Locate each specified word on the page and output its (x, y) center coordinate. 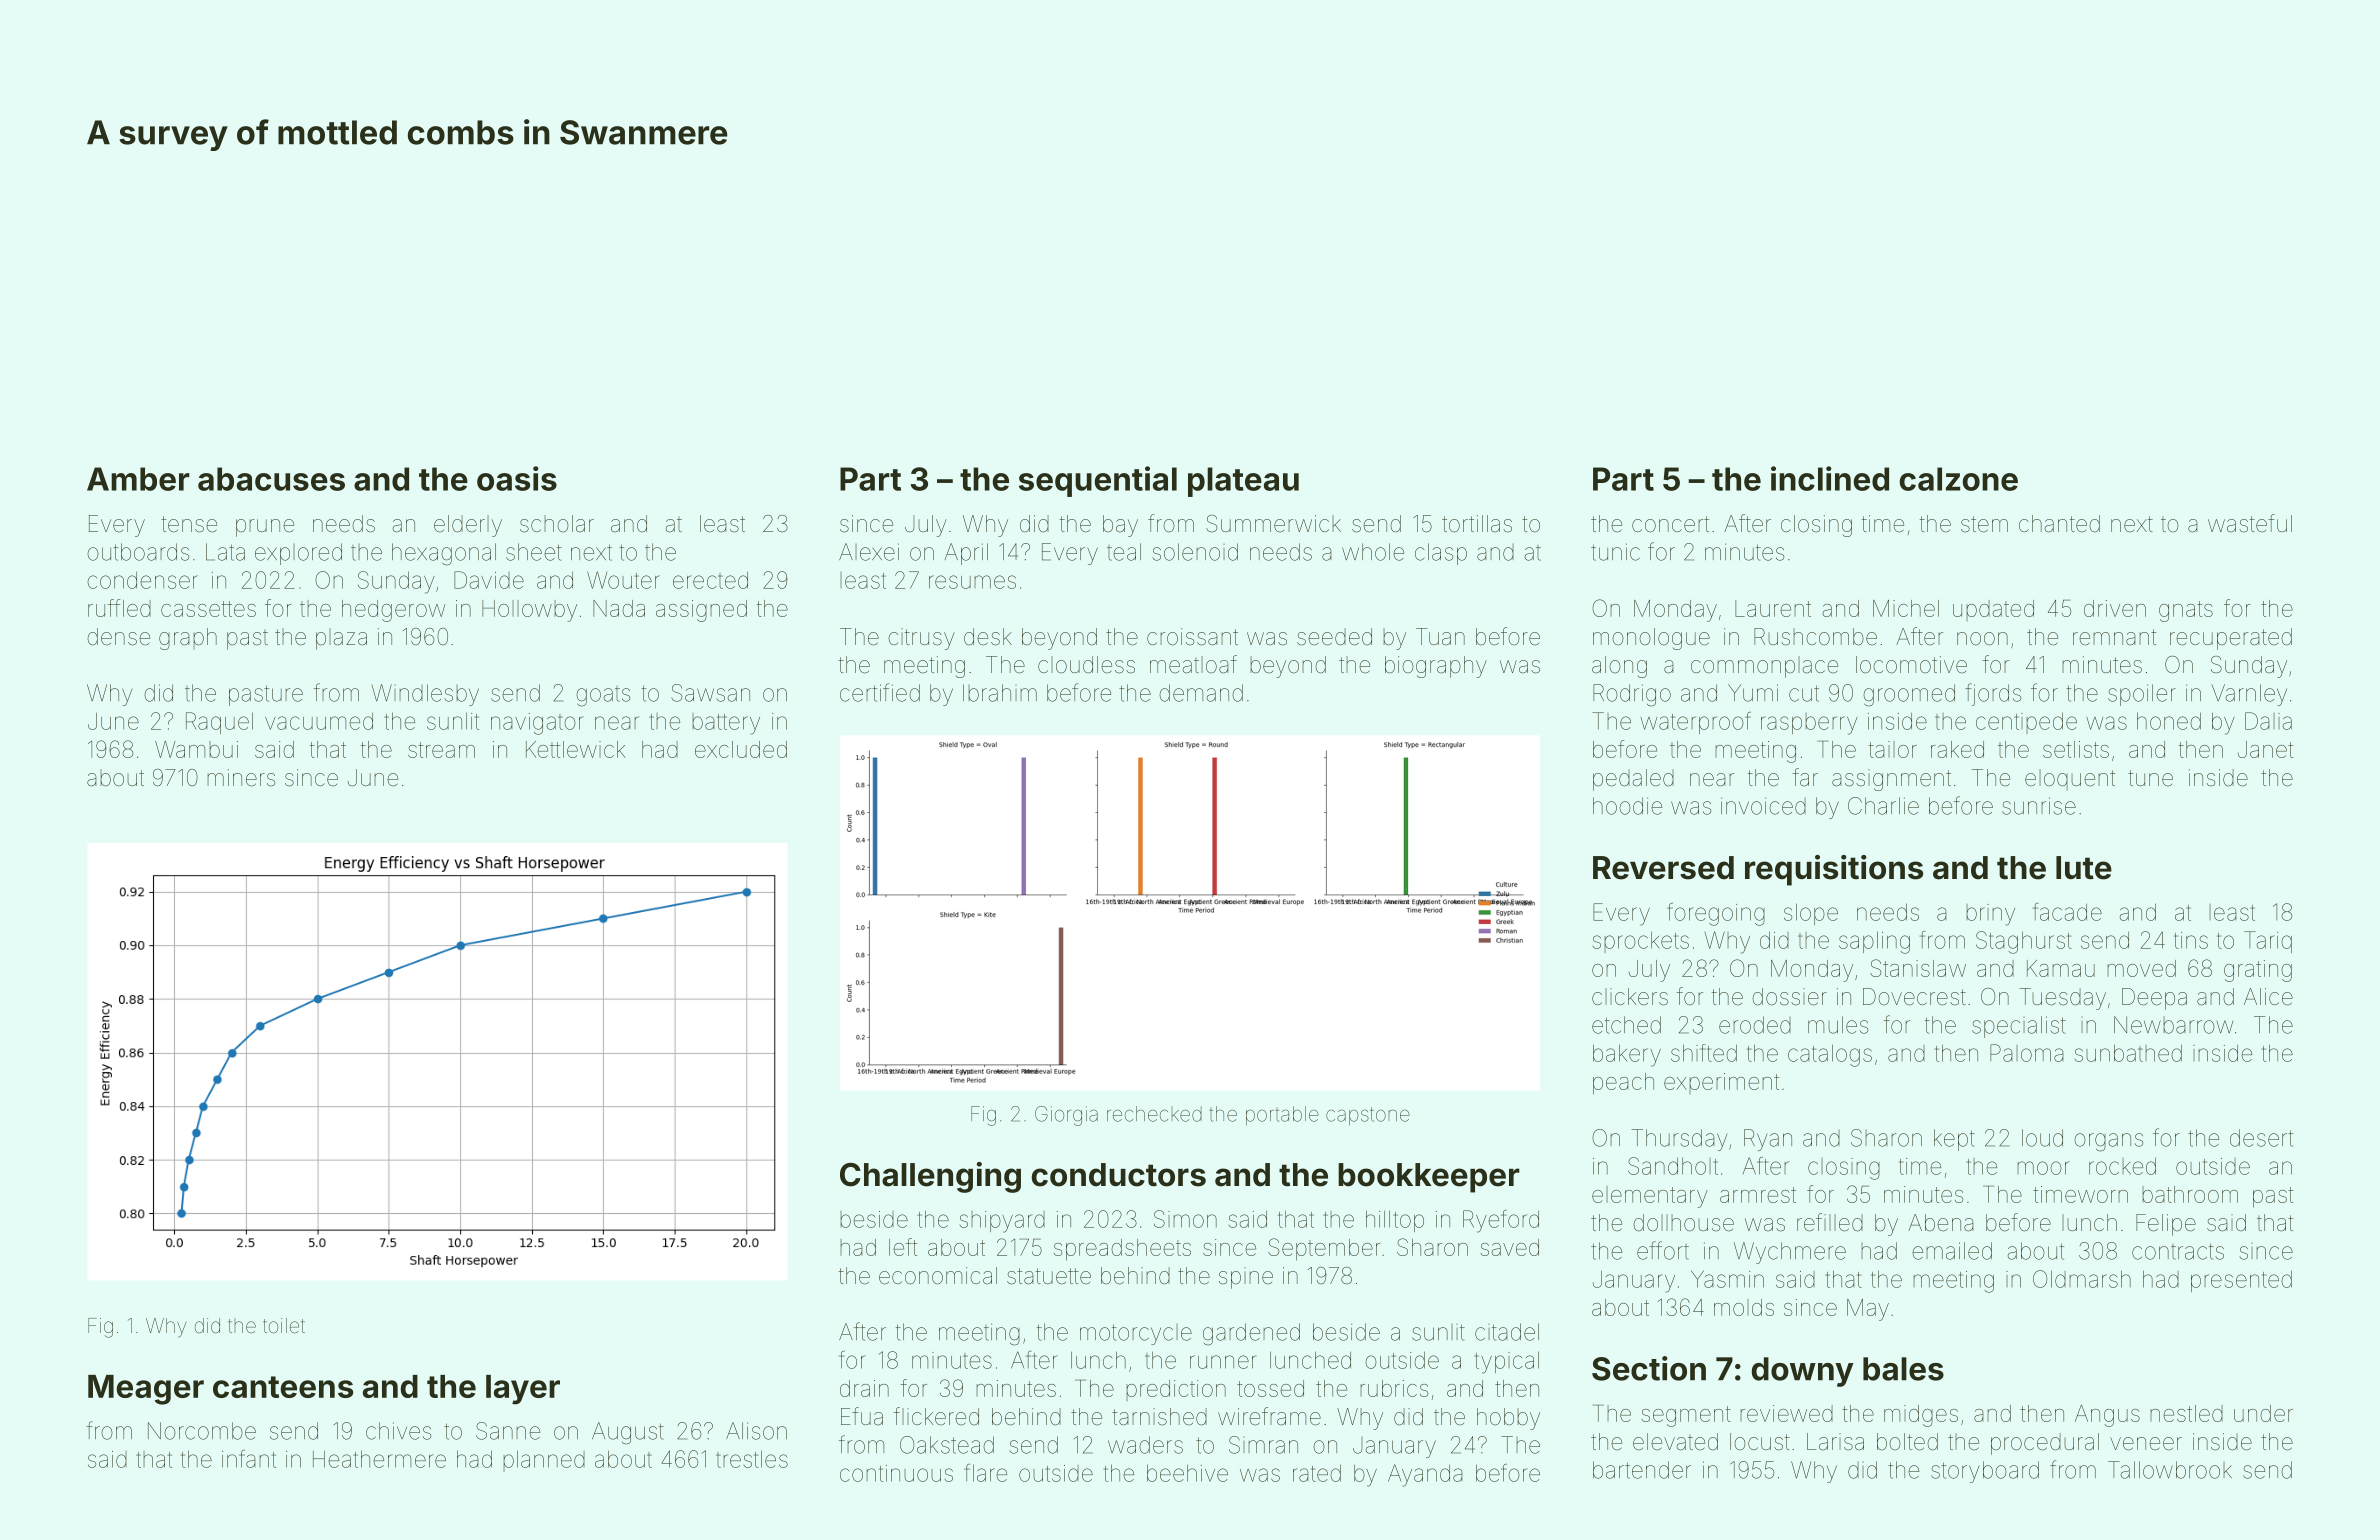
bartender (1642, 1470)
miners (241, 778)
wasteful (2250, 523)
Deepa (2154, 999)
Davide (489, 580)
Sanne (508, 1431)
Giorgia (1066, 1116)
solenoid (1195, 552)
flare (985, 1473)
